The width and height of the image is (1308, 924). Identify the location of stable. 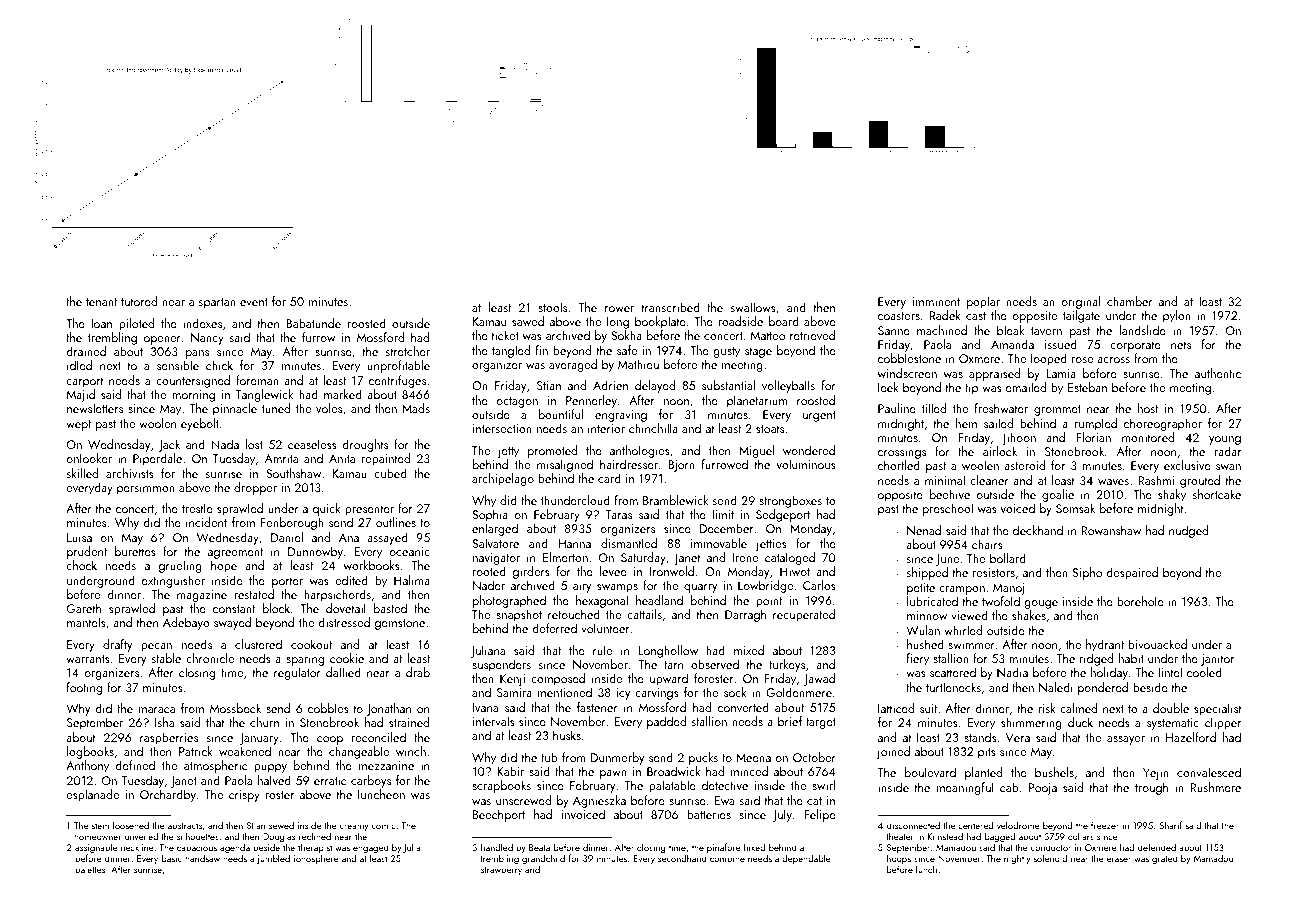
(166, 658).
